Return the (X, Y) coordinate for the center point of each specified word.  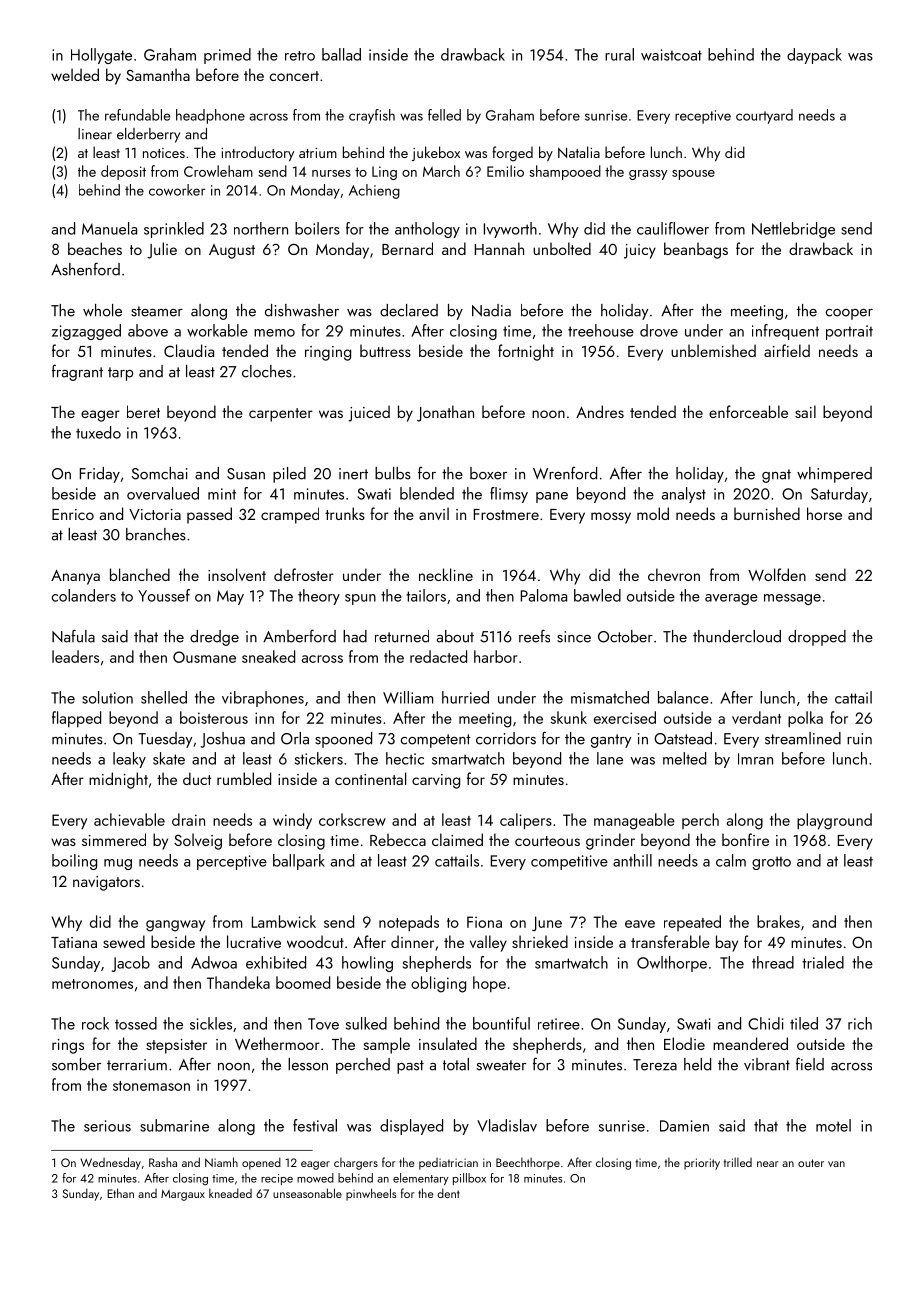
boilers (317, 228)
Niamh (221, 1162)
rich (860, 1023)
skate (169, 758)
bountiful (501, 1023)
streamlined (803, 738)
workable (217, 330)
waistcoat (671, 55)
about (455, 636)
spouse (693, 175)
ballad (341, 54)
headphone (210, 116)
